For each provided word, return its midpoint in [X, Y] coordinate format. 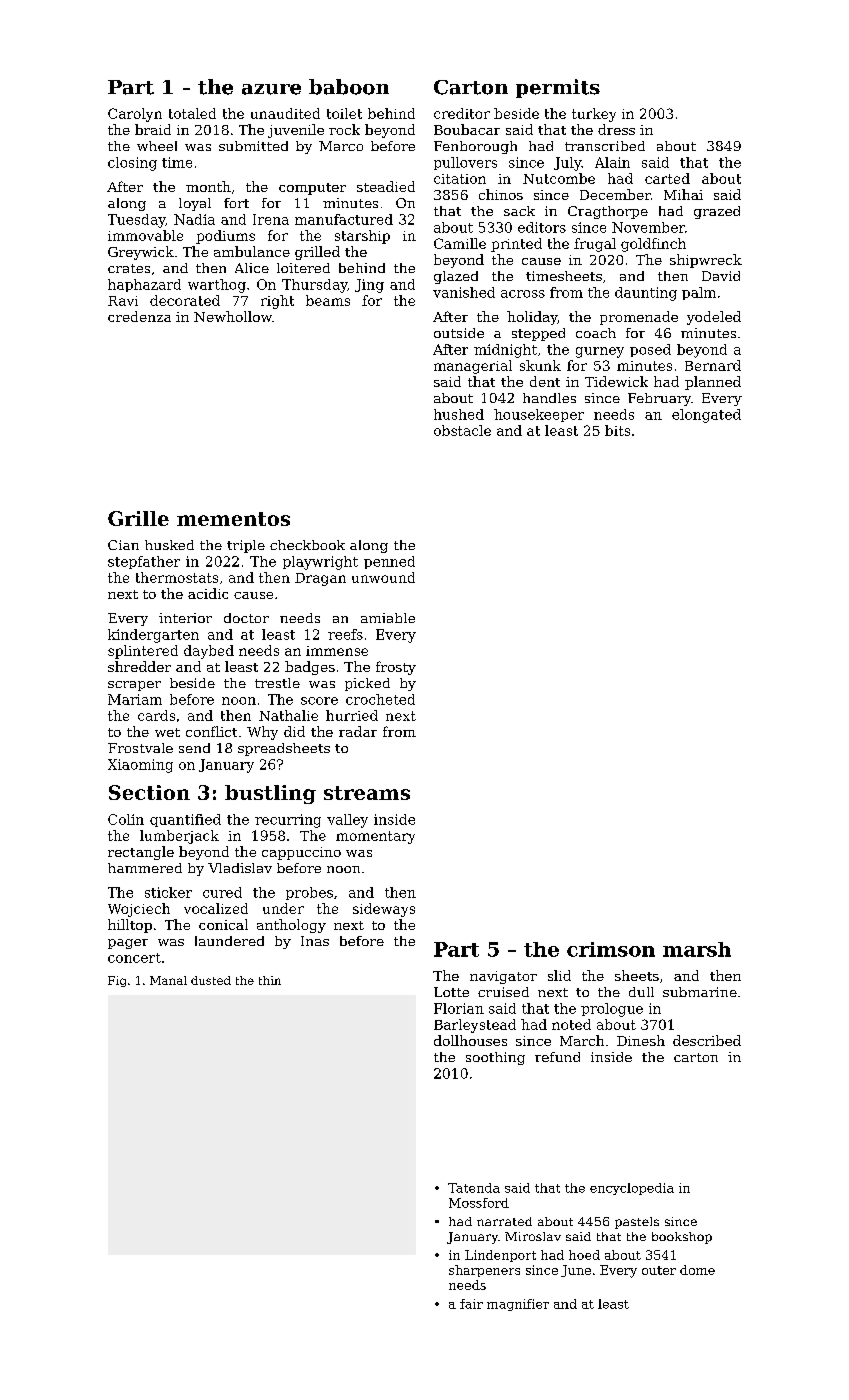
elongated [706, 416]
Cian [123, 545]
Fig [117, 981]
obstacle [462, 430]
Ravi [123, 301]
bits [617, 430]
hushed [459, 414]
